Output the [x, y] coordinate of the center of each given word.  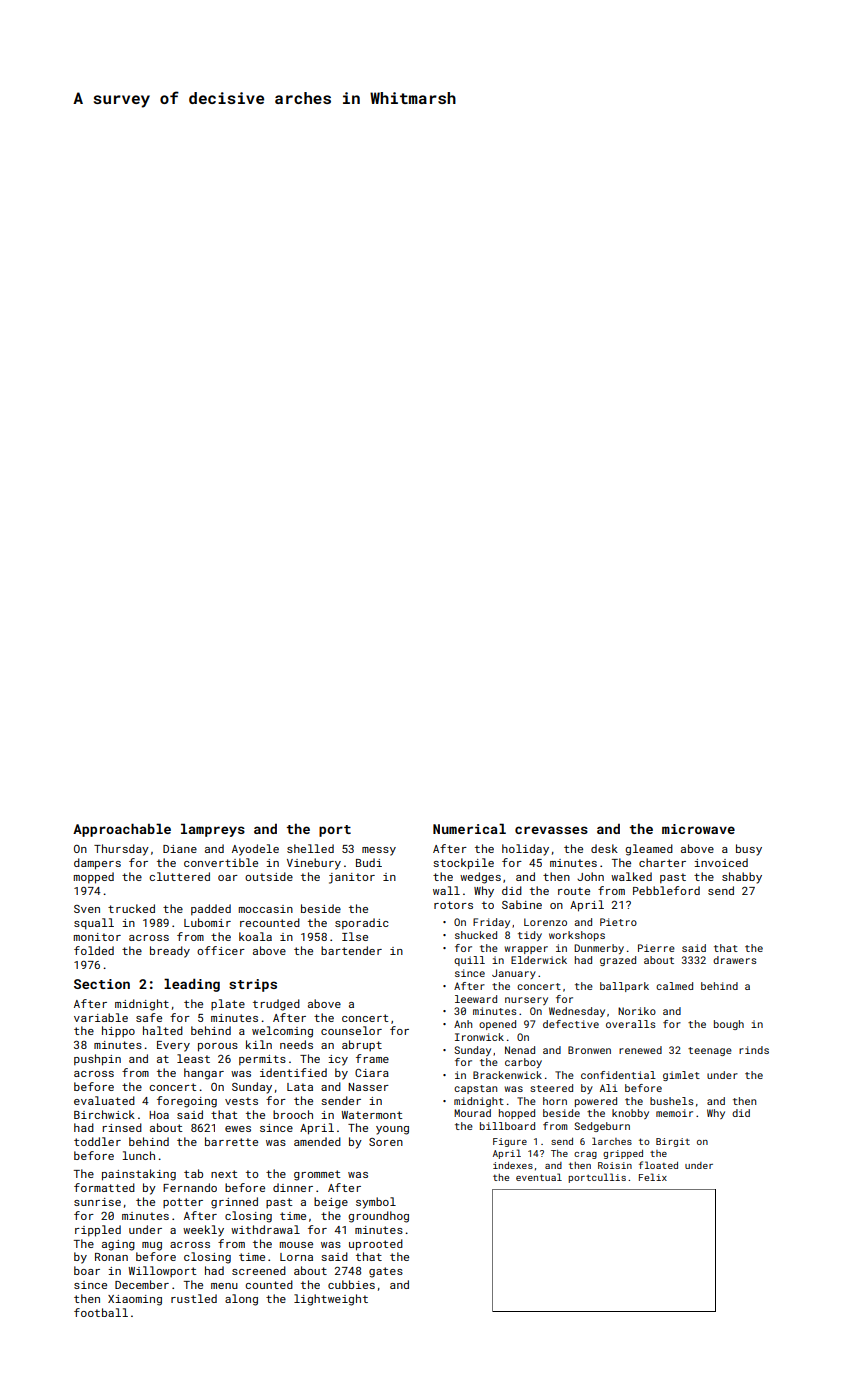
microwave [698, 829]
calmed [674, 986]
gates [386, 1272]
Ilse [355, 936]
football [101, 1312]
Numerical [469, 828]
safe [149, 1017]
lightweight [331, 1300]
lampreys [213, 830]
